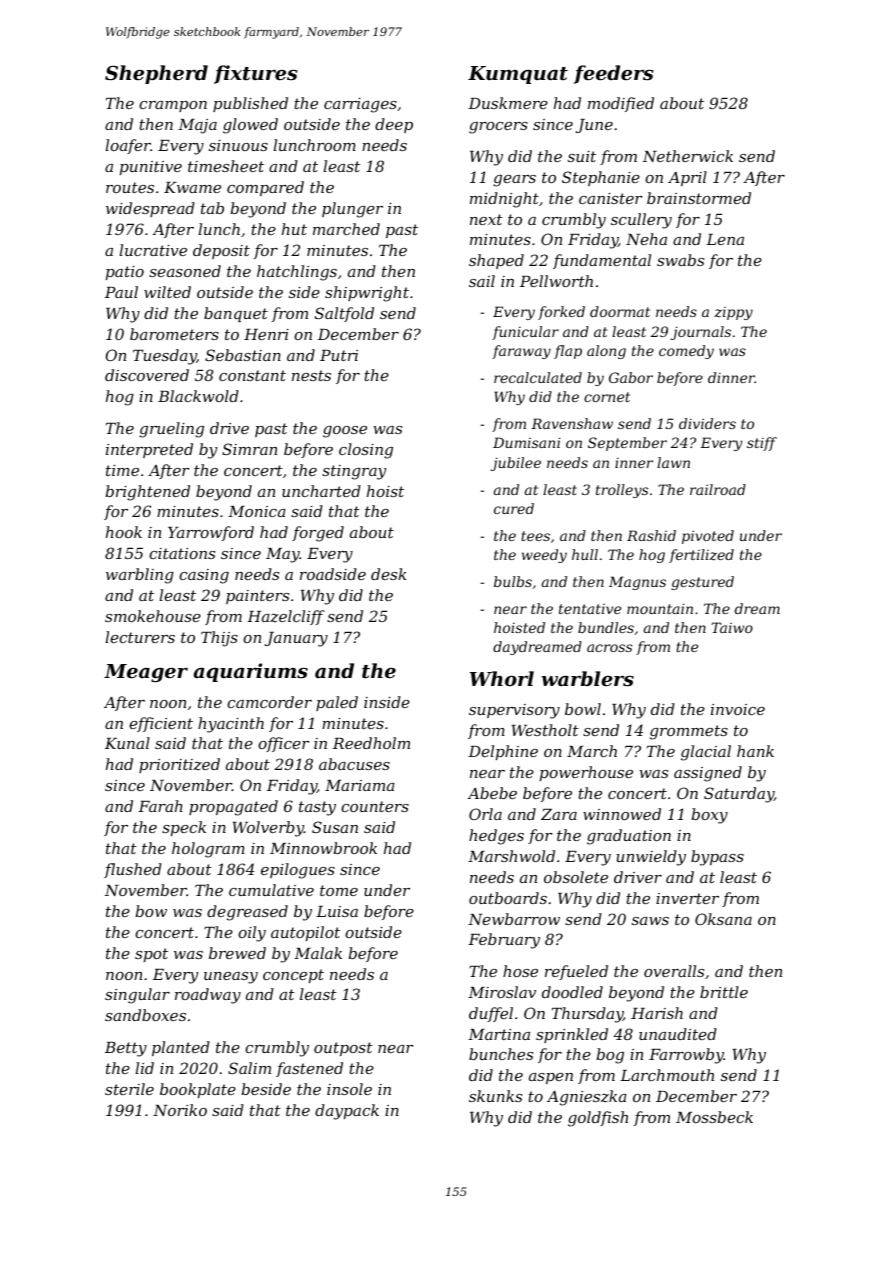  What do you see at coordinates (732, 627) in the page?
I see `Taiwo` at bounding box center [732, 627].
